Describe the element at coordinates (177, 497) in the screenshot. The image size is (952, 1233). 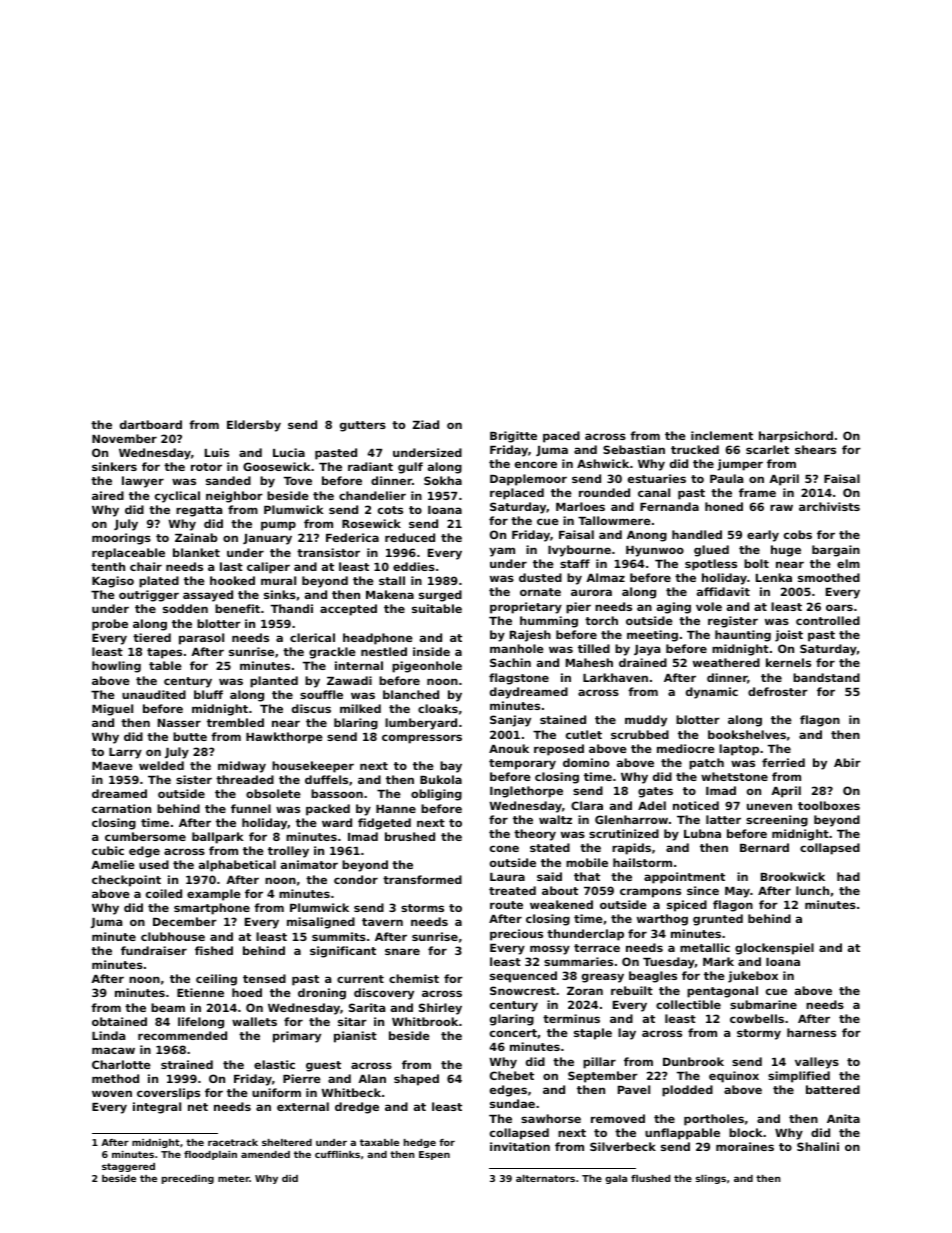
I see `cyclical` at that location.
